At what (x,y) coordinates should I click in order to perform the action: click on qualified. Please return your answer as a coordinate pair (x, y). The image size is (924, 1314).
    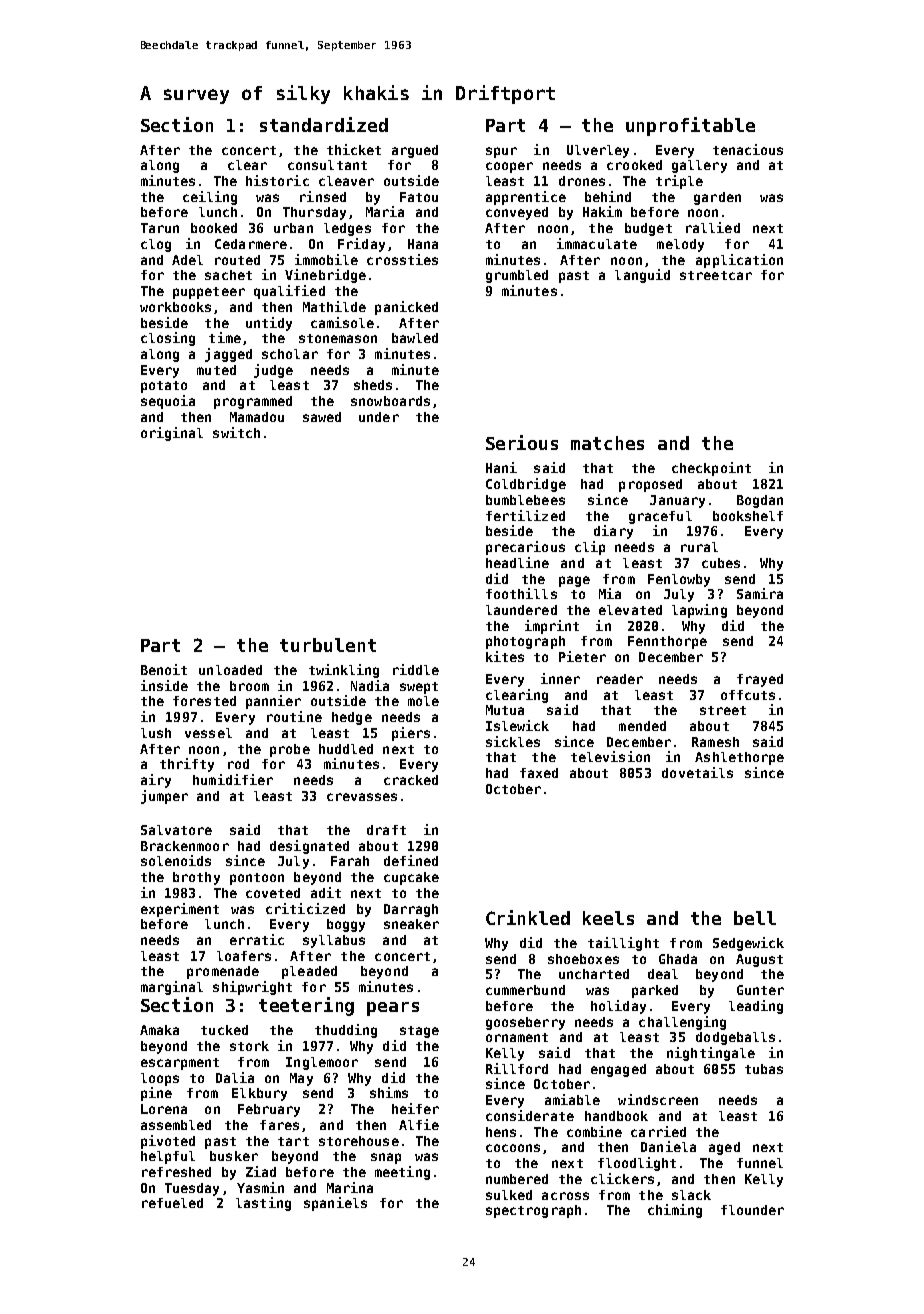
    Looking at the image, I should click on (289, 292).
